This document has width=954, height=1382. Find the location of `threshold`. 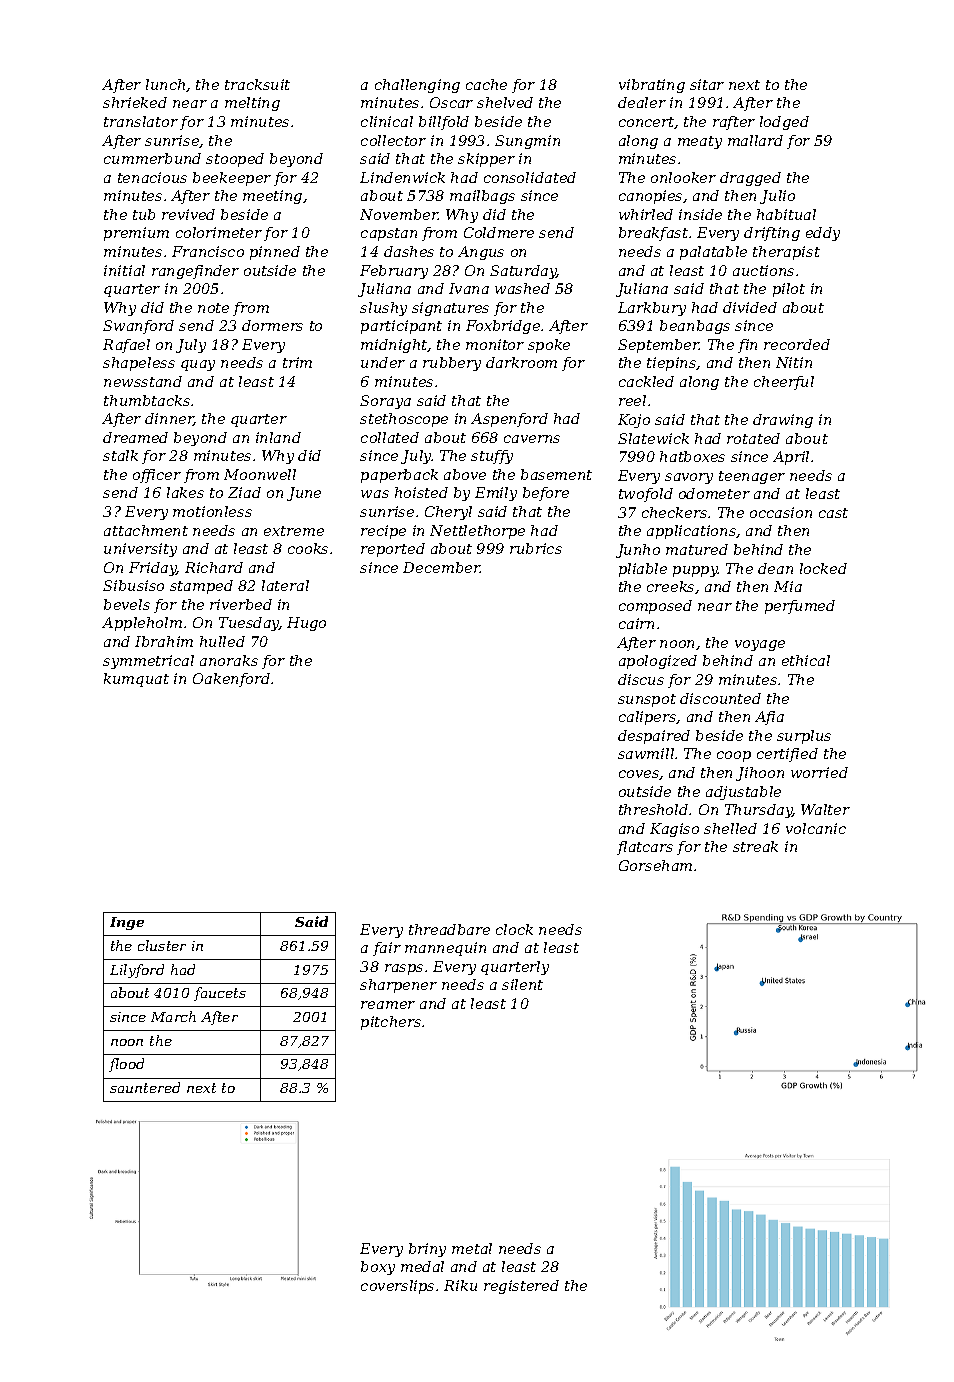

threshold is located at coordinates (653, 809).
